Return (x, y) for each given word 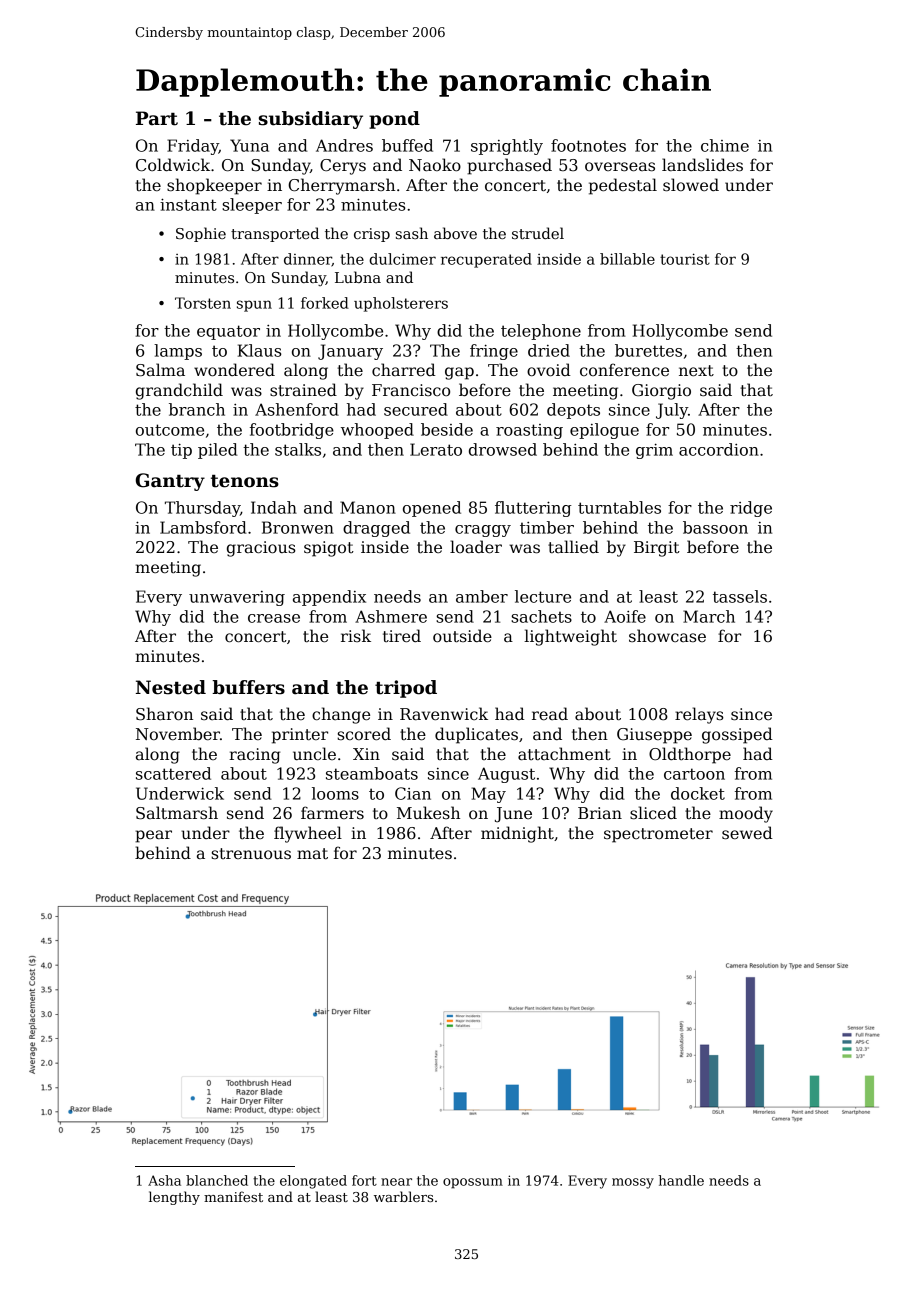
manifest (233, 1196)
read (550, 713)
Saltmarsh (177, 813)
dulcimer (402, 259)
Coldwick (173, 164)
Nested (171, 687)
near (396, 1182)
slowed (691, 185)
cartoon (694, 774)
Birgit (657, 549)
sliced (653, 813)
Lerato (436, 449)
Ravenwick (444, 713)
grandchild (179, 391)
